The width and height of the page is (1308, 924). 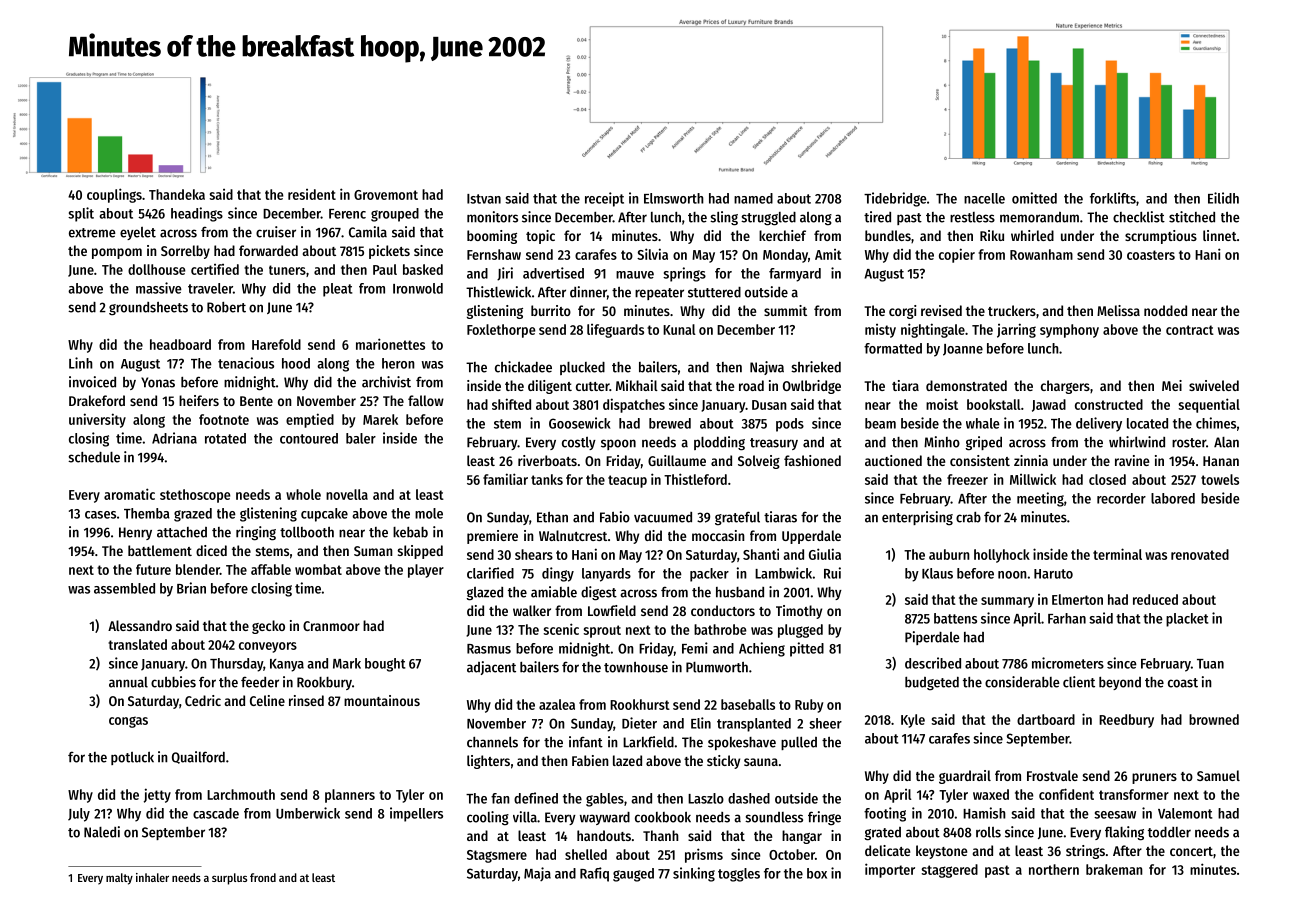 I want to click on Foxlethorpe, so click(x=501, y=331).
